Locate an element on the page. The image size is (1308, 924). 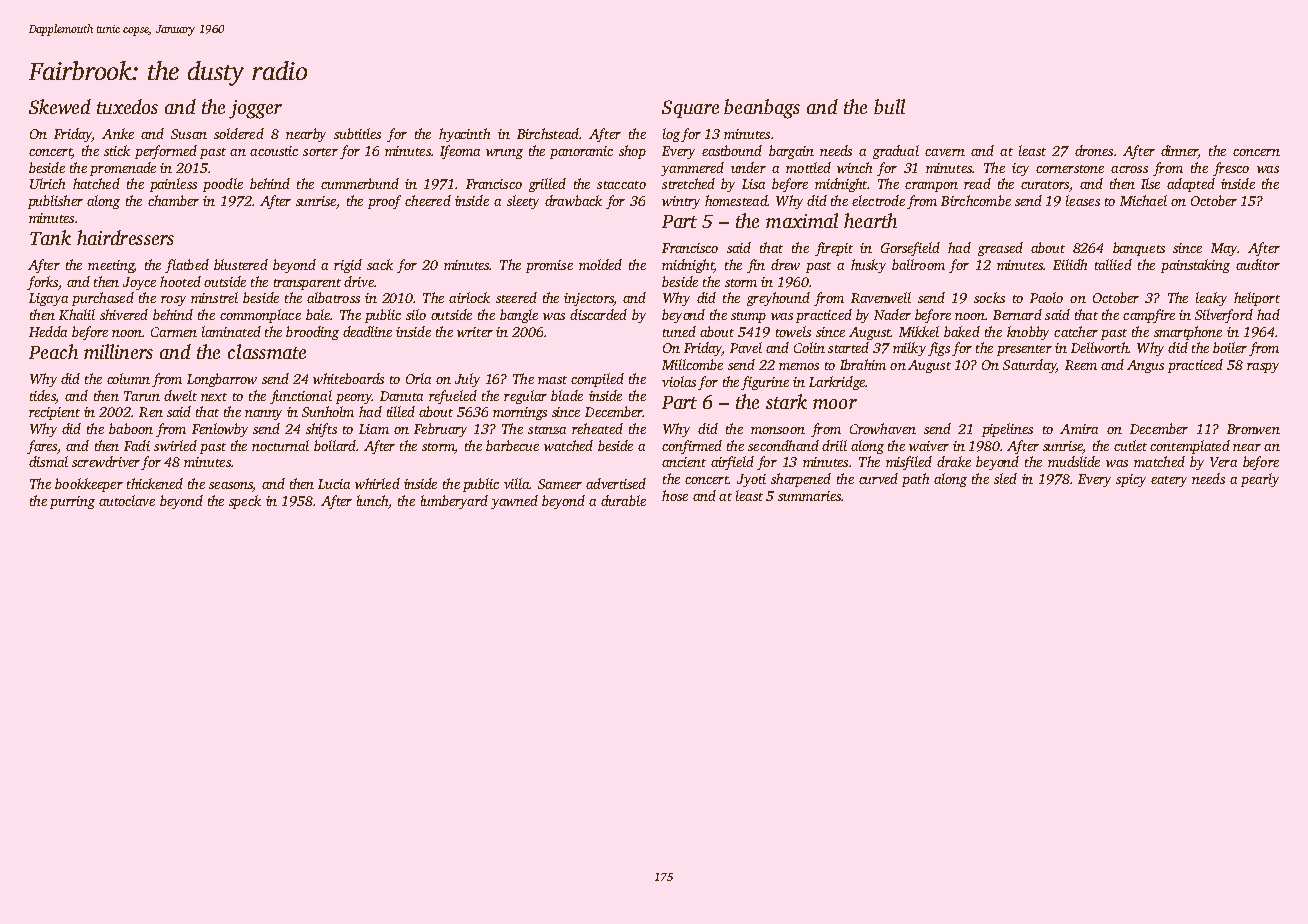
column is located at coordinates (128, 378).
